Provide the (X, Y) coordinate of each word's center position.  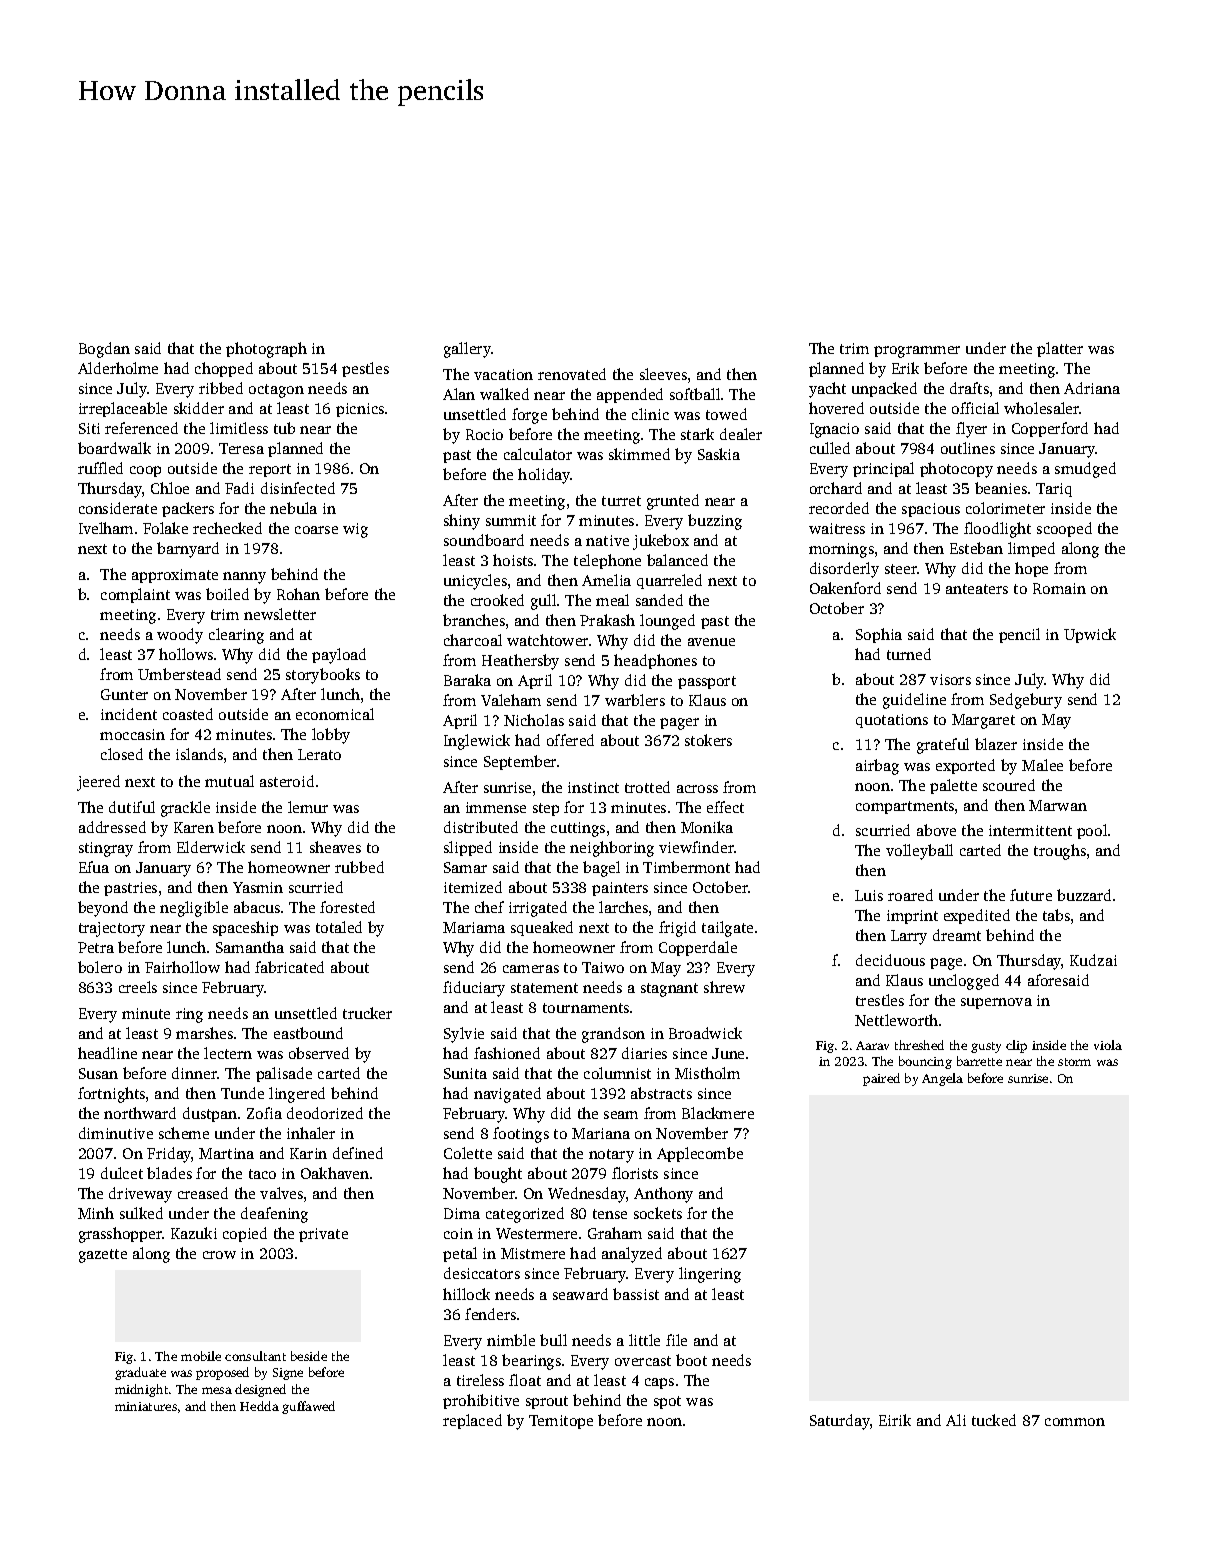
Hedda (259, 1406)
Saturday (840, 1422)
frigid (677, 929)
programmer (917, 352)
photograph (266, 350)
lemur (308, 807)
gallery (467, 350)
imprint (912, 917)
